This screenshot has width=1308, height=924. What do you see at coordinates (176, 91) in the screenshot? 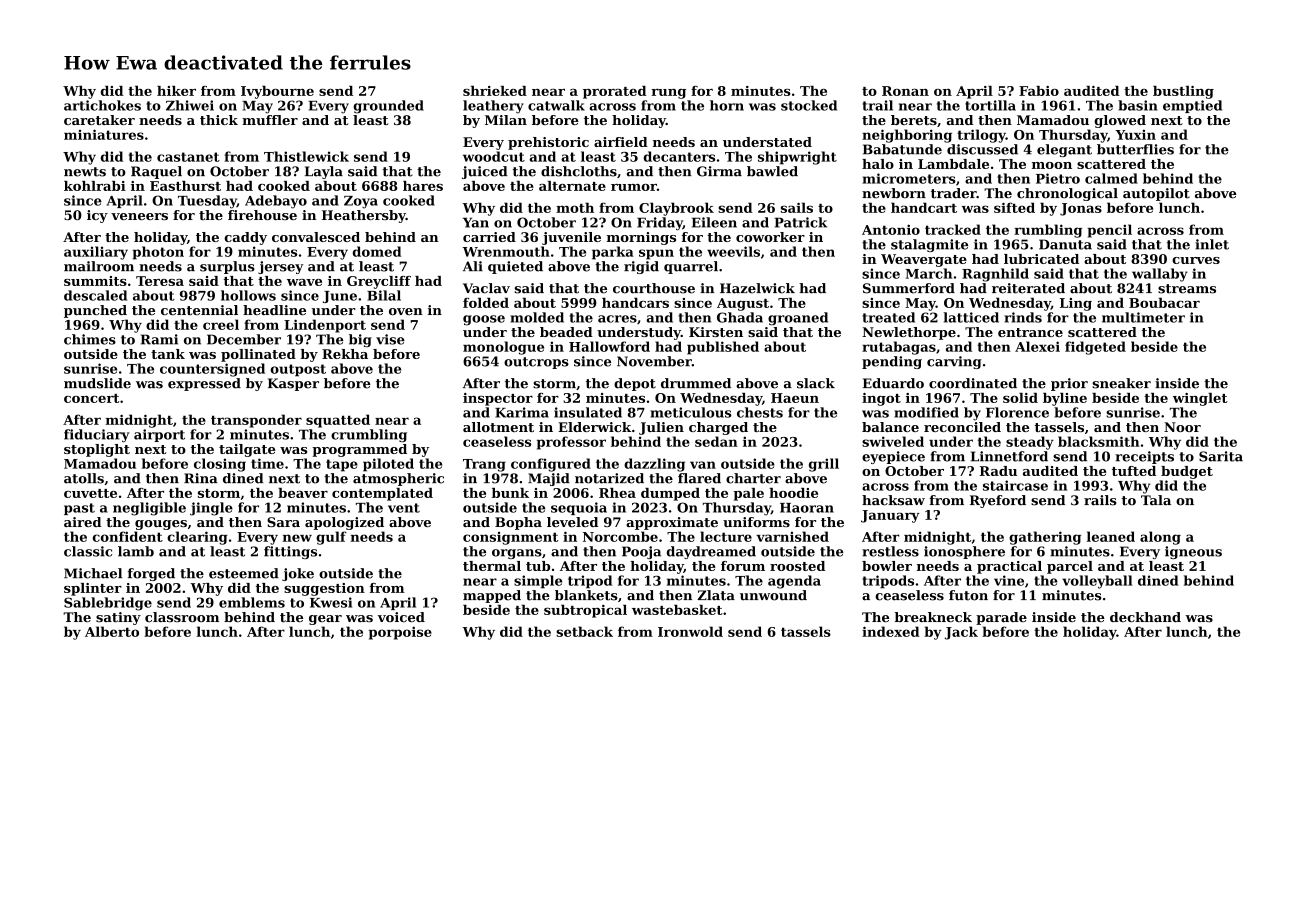
I see `hiker` at bounding box center [176, 91].
